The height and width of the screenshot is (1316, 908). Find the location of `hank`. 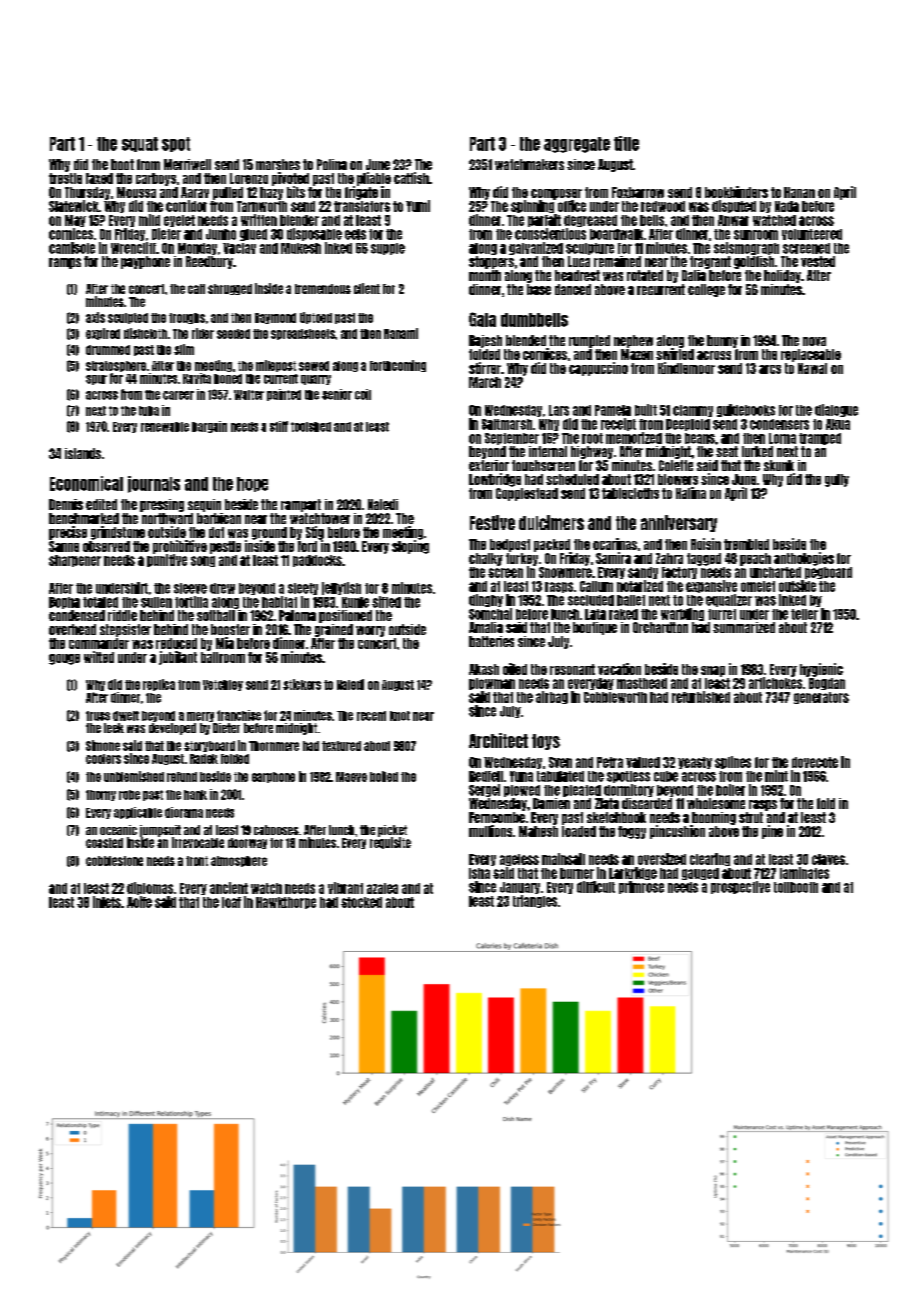

hank is located at coordinates (195, 795).
